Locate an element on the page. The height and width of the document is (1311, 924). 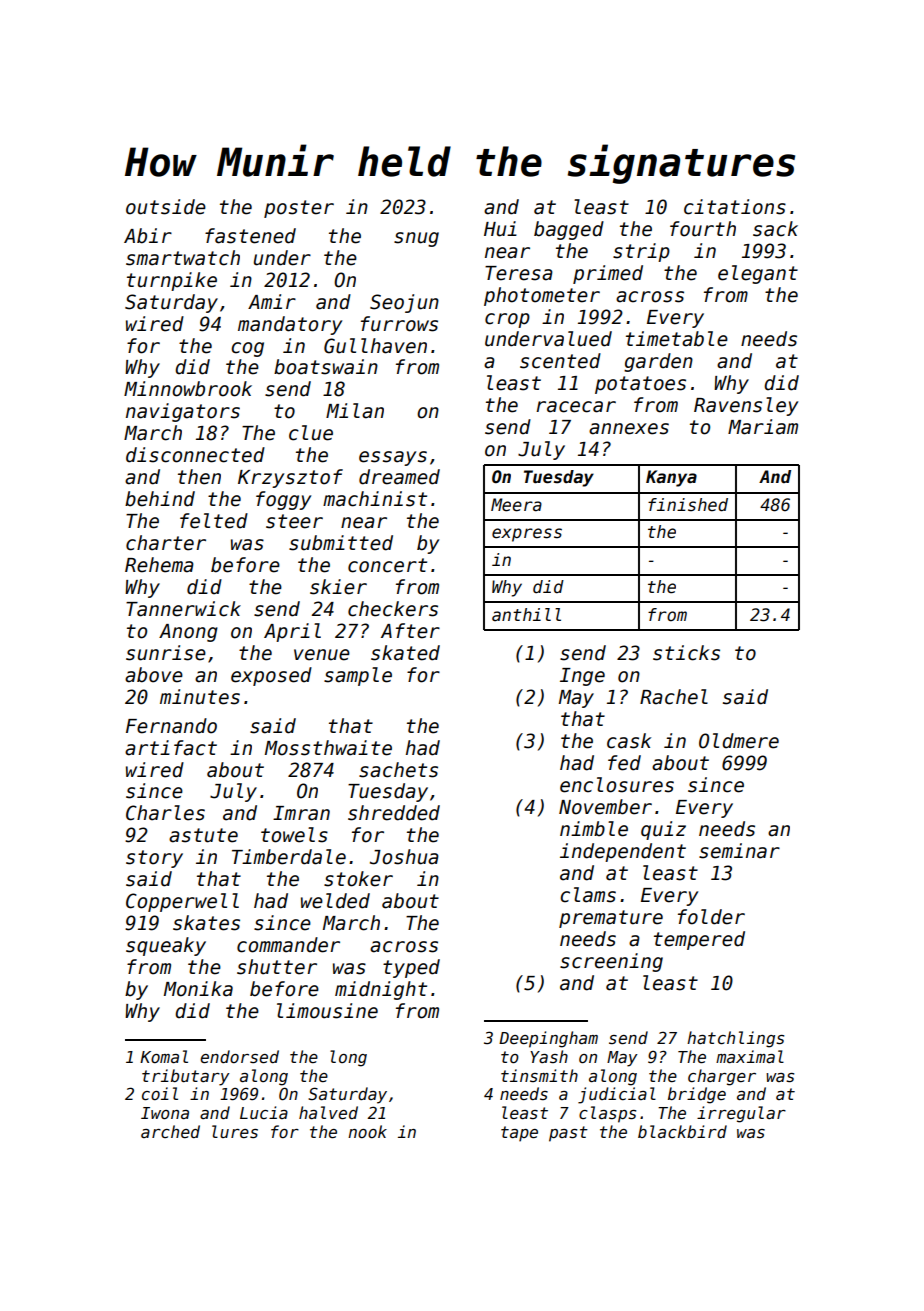
poster is located at coordinates (299, 209).
